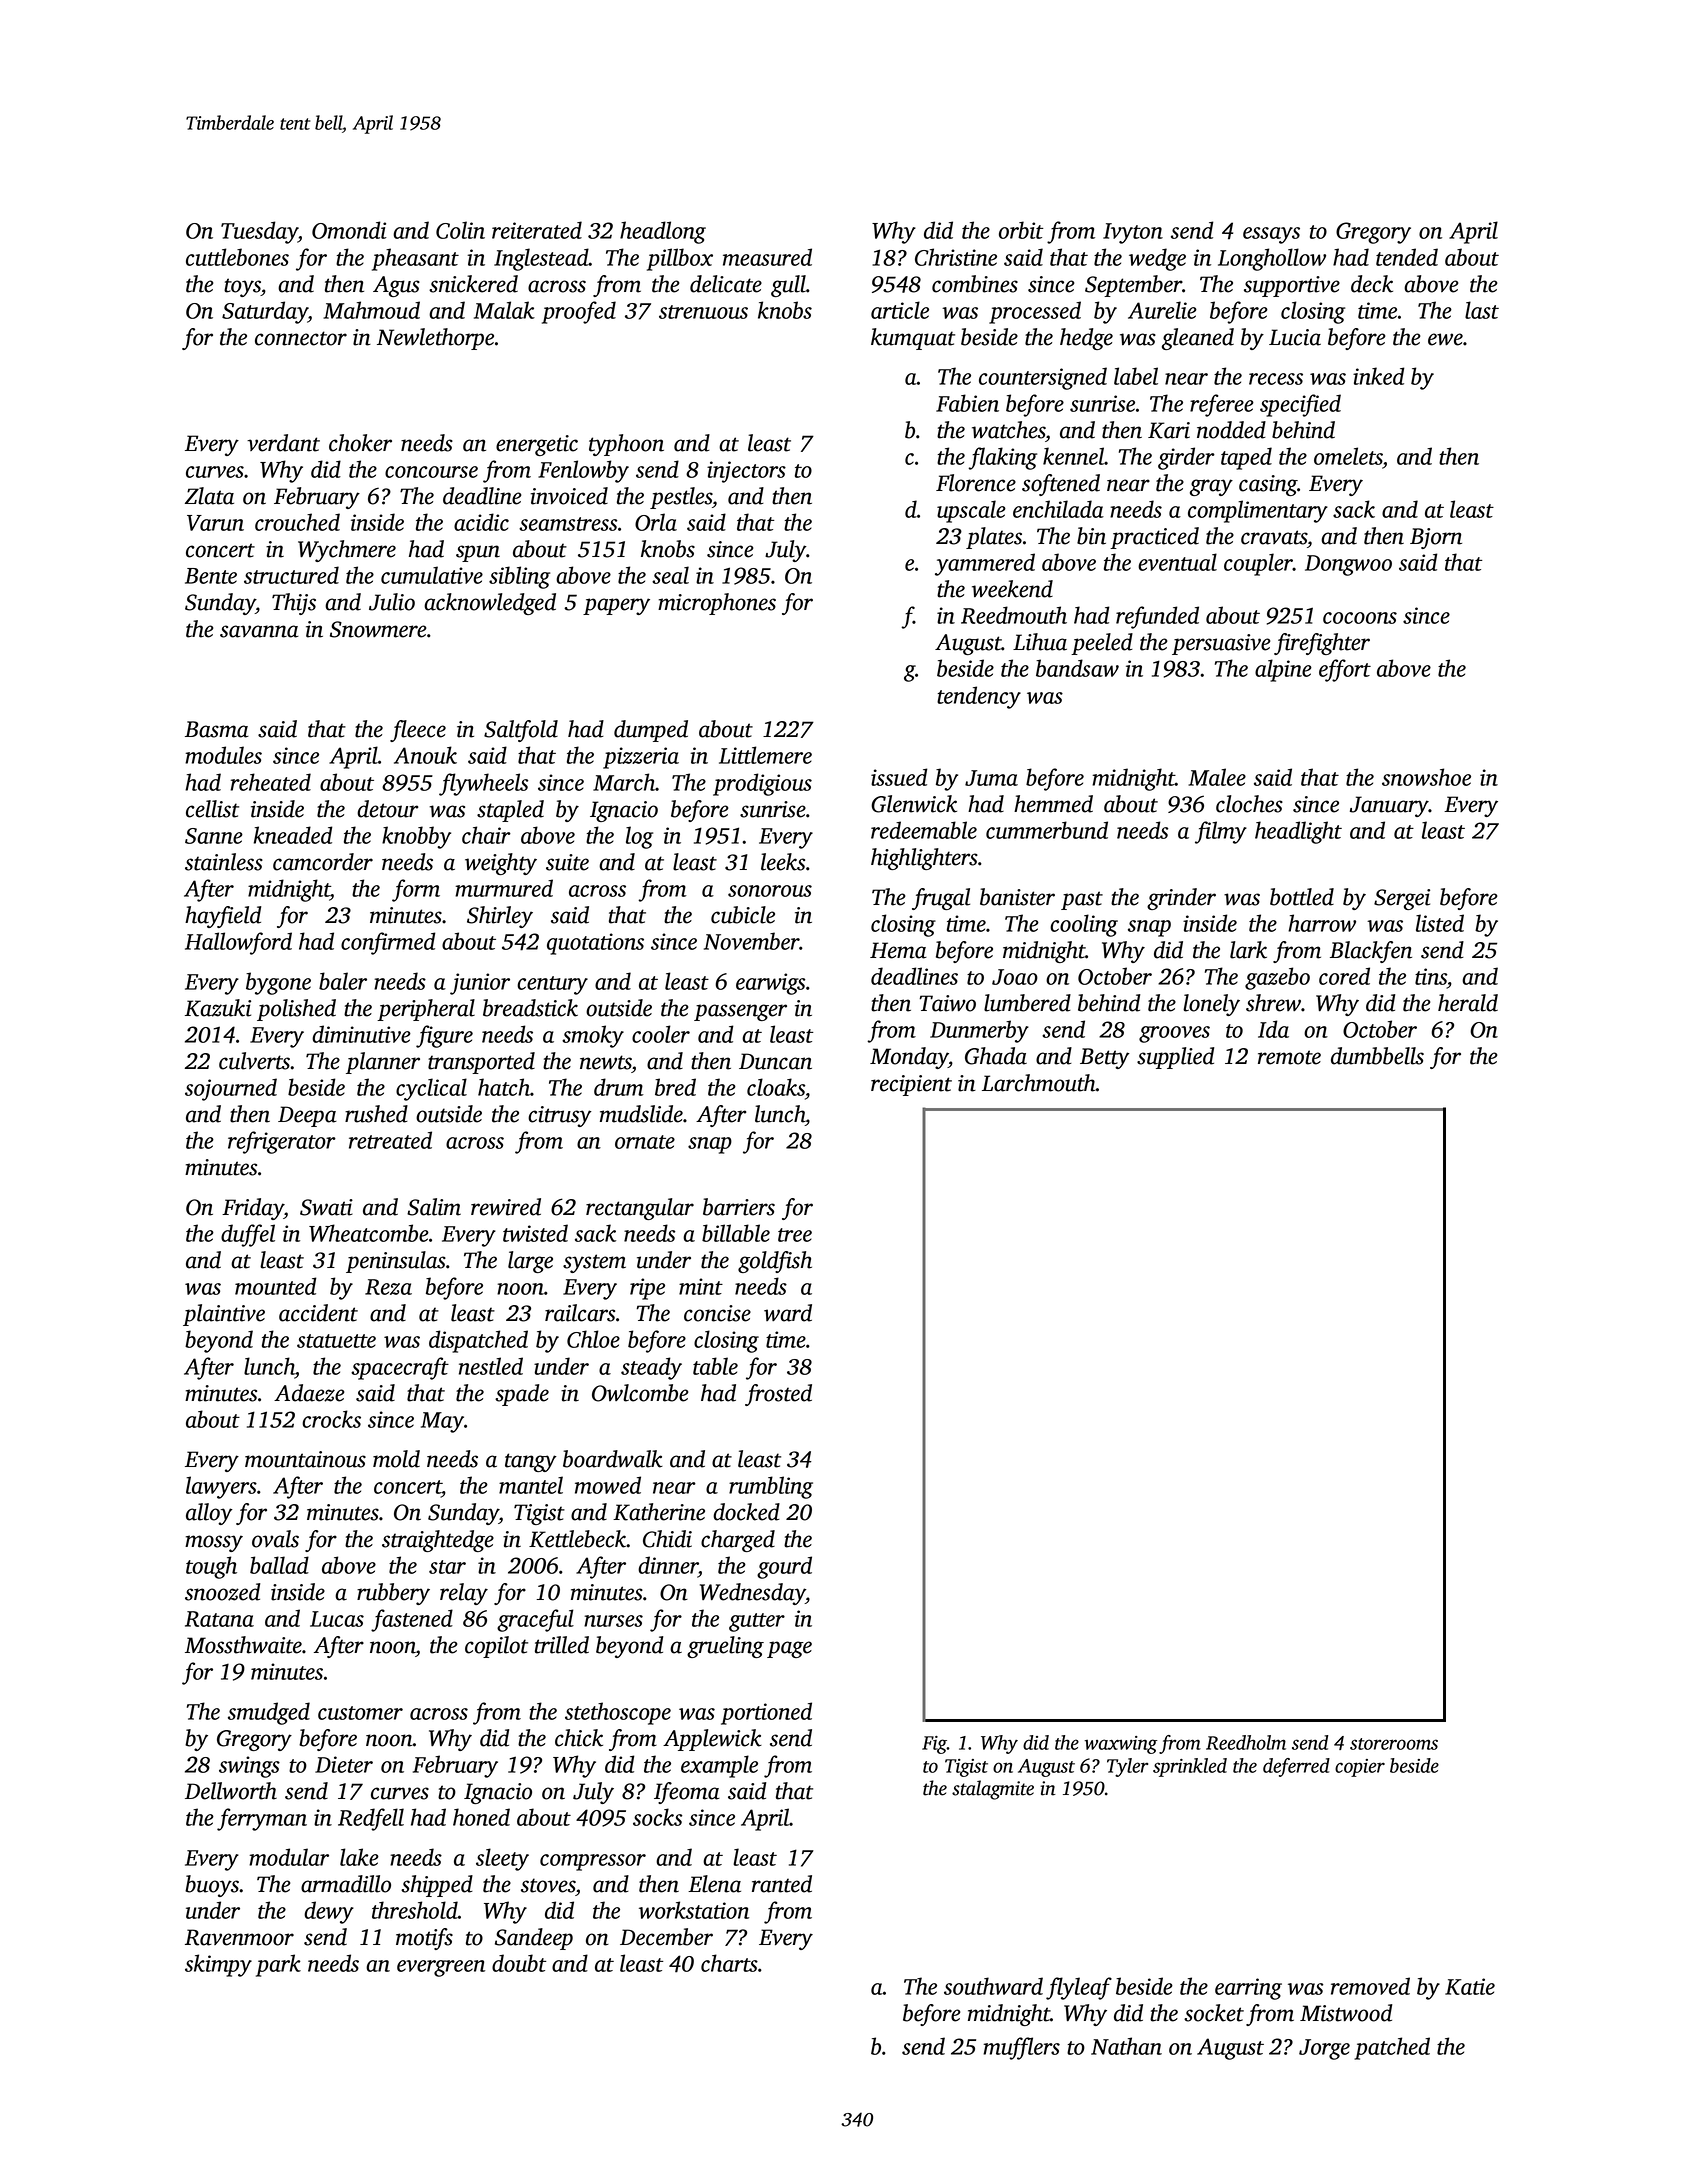 Image resolution: width=1683 pixels, height=2178 pixels. Describe the element at coordinates (656, 522) in the image. I see `Orla` at that location.
